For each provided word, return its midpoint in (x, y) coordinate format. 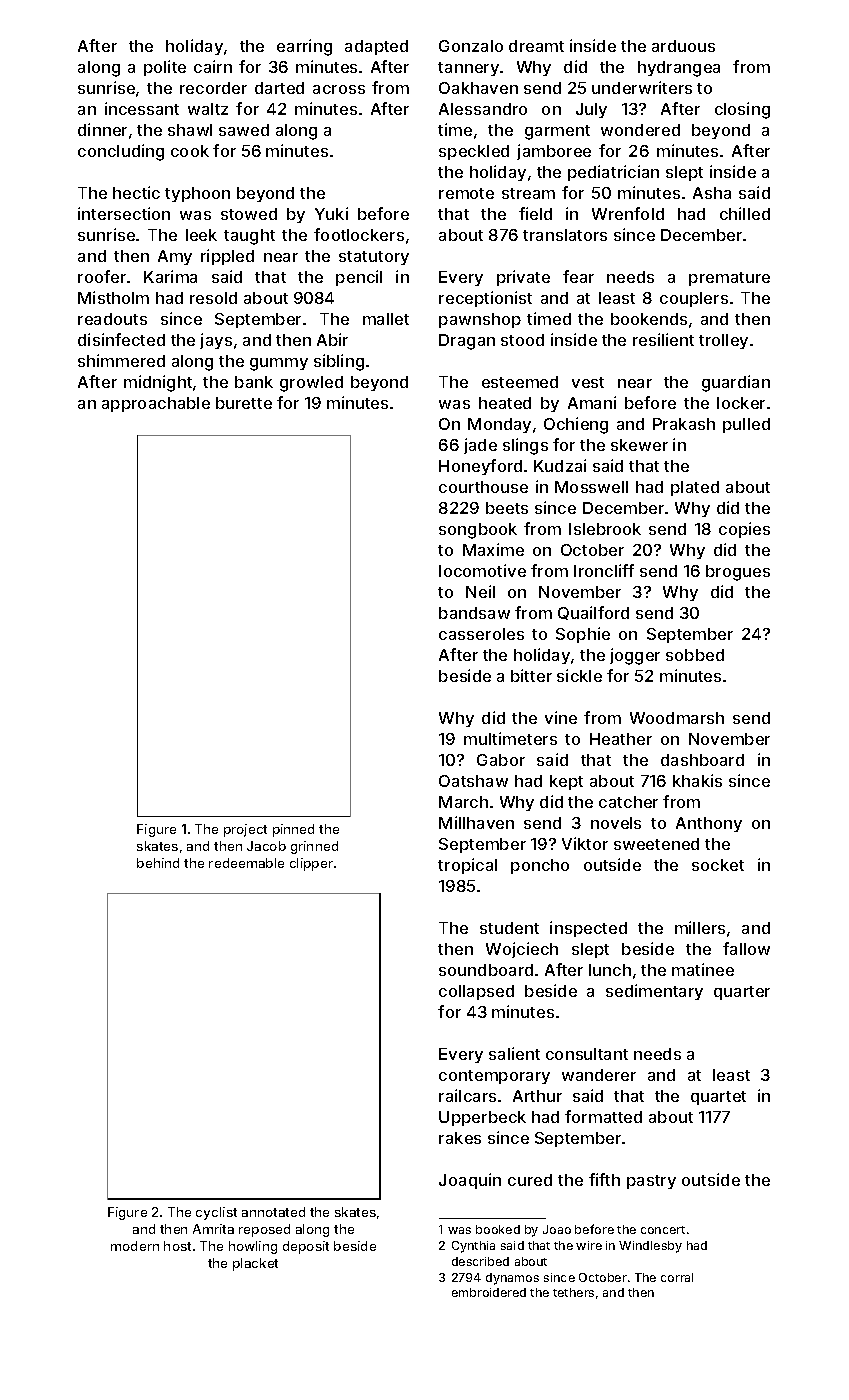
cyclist (216, 1213)
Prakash (684, 424)
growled (311, 384)
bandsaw (474, 613)
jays (216, 341)
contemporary (494, 1077)
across (339, 89)
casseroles (481, 634)
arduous (683, 46)
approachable (156, 404)
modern (135, 1246)
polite (165, 68)
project (245, 830)
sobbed (695, 655)
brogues (738, 573)
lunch (610, 970)
